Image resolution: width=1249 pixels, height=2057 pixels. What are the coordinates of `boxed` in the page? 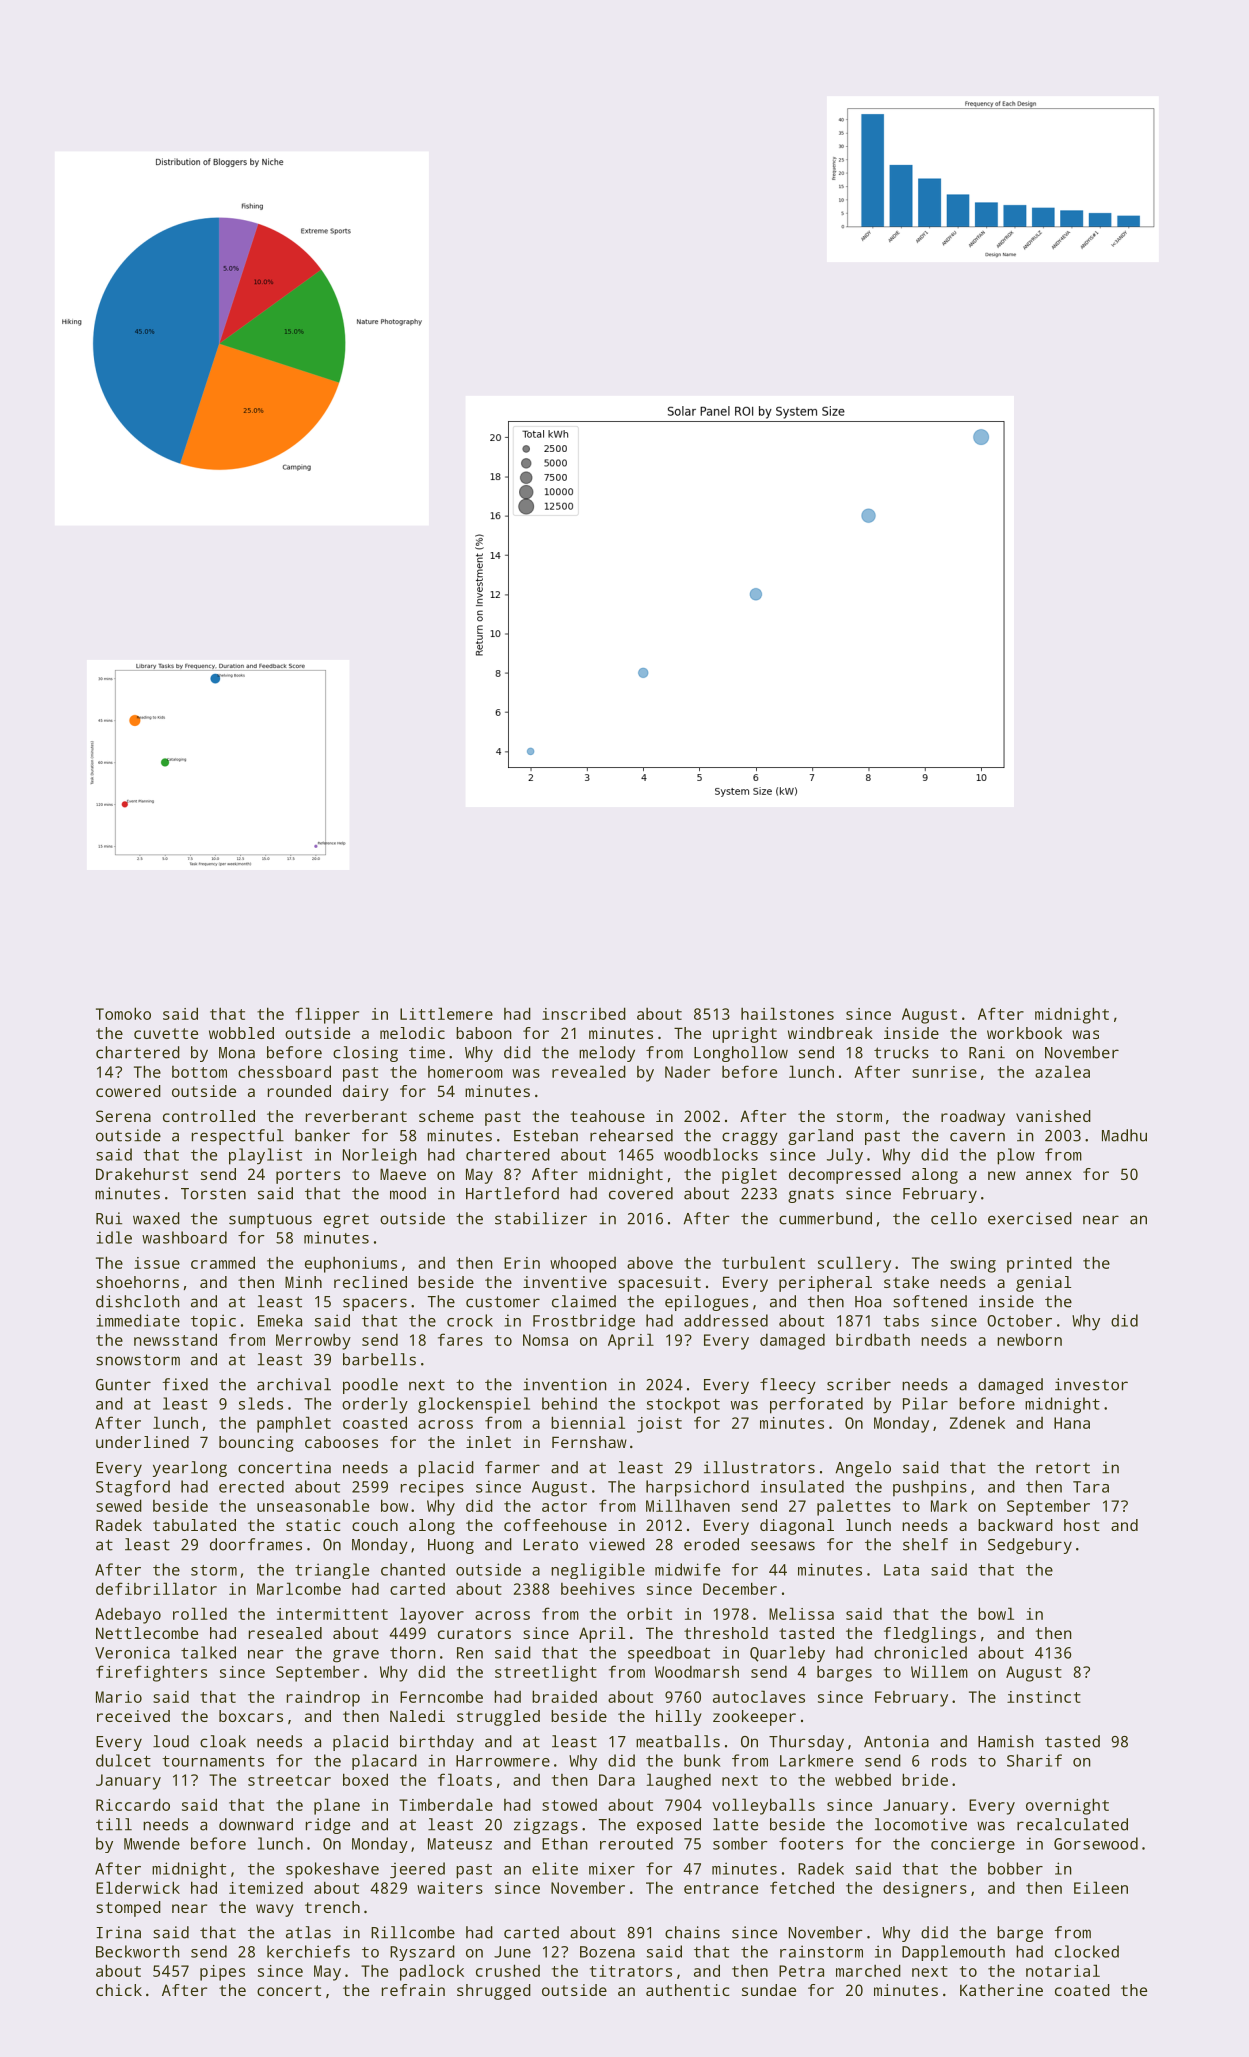 It's located at (365, 1779).
